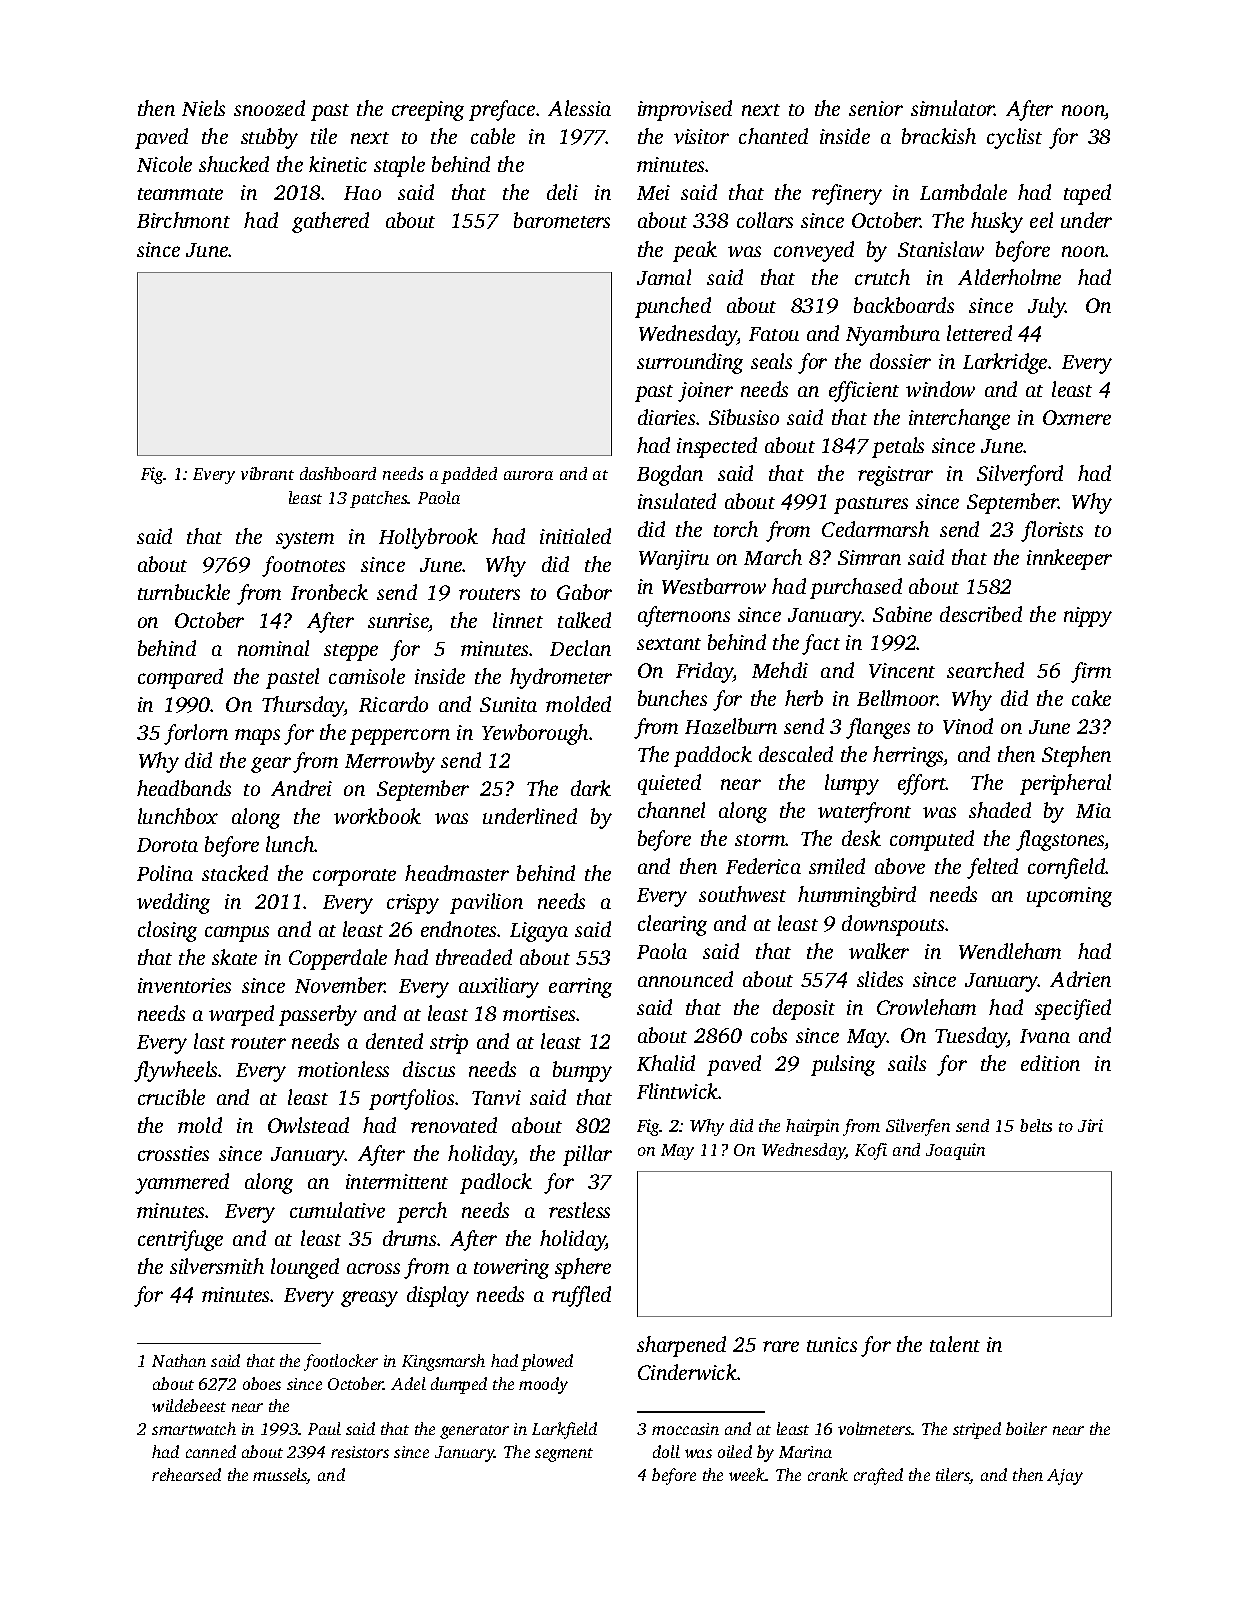 This screenshot has height=1617, width=1249. I want to click on vibrant, so click(267, 473).
